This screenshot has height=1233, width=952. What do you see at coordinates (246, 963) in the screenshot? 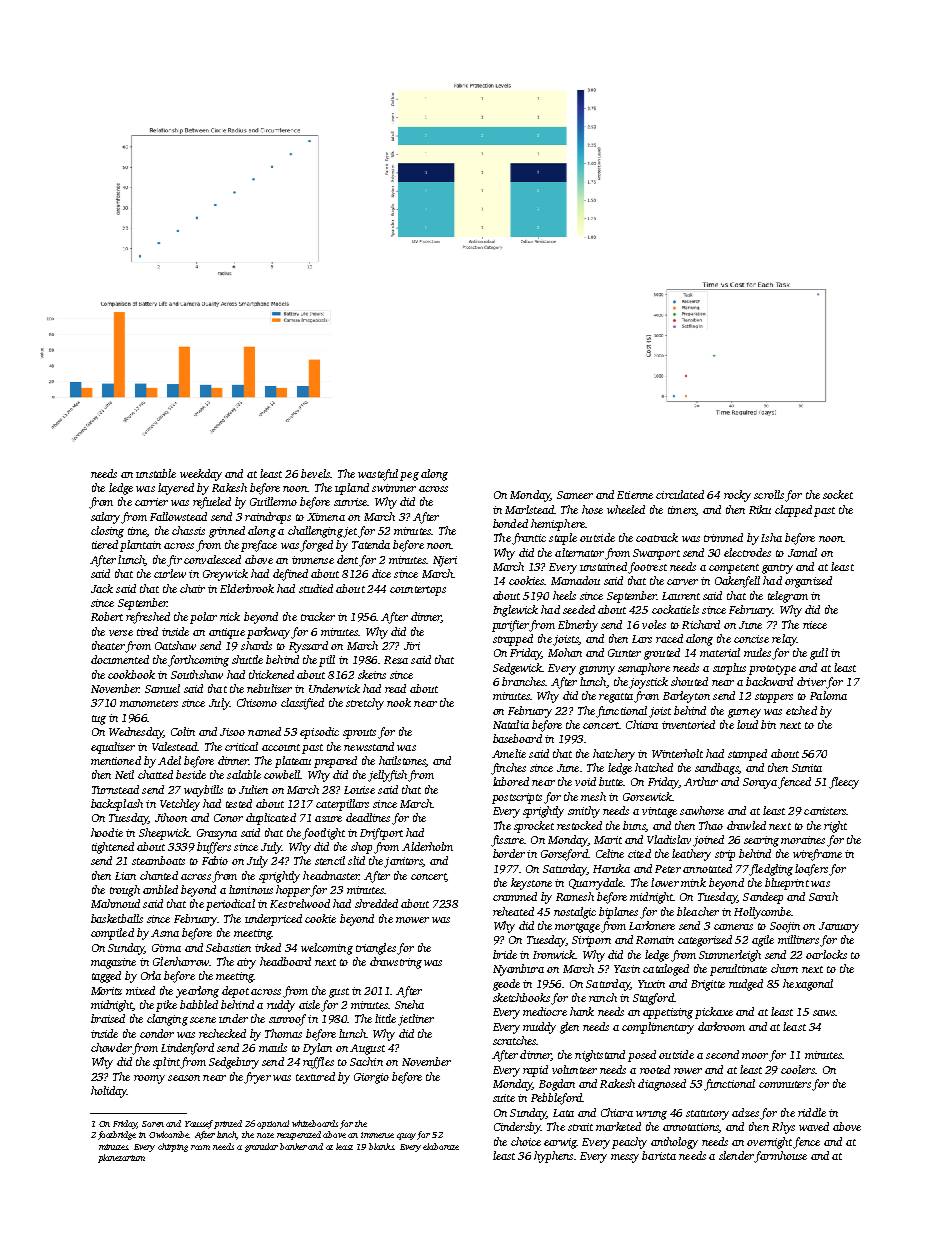
I see `airy` at bounding box center [246, 963].
